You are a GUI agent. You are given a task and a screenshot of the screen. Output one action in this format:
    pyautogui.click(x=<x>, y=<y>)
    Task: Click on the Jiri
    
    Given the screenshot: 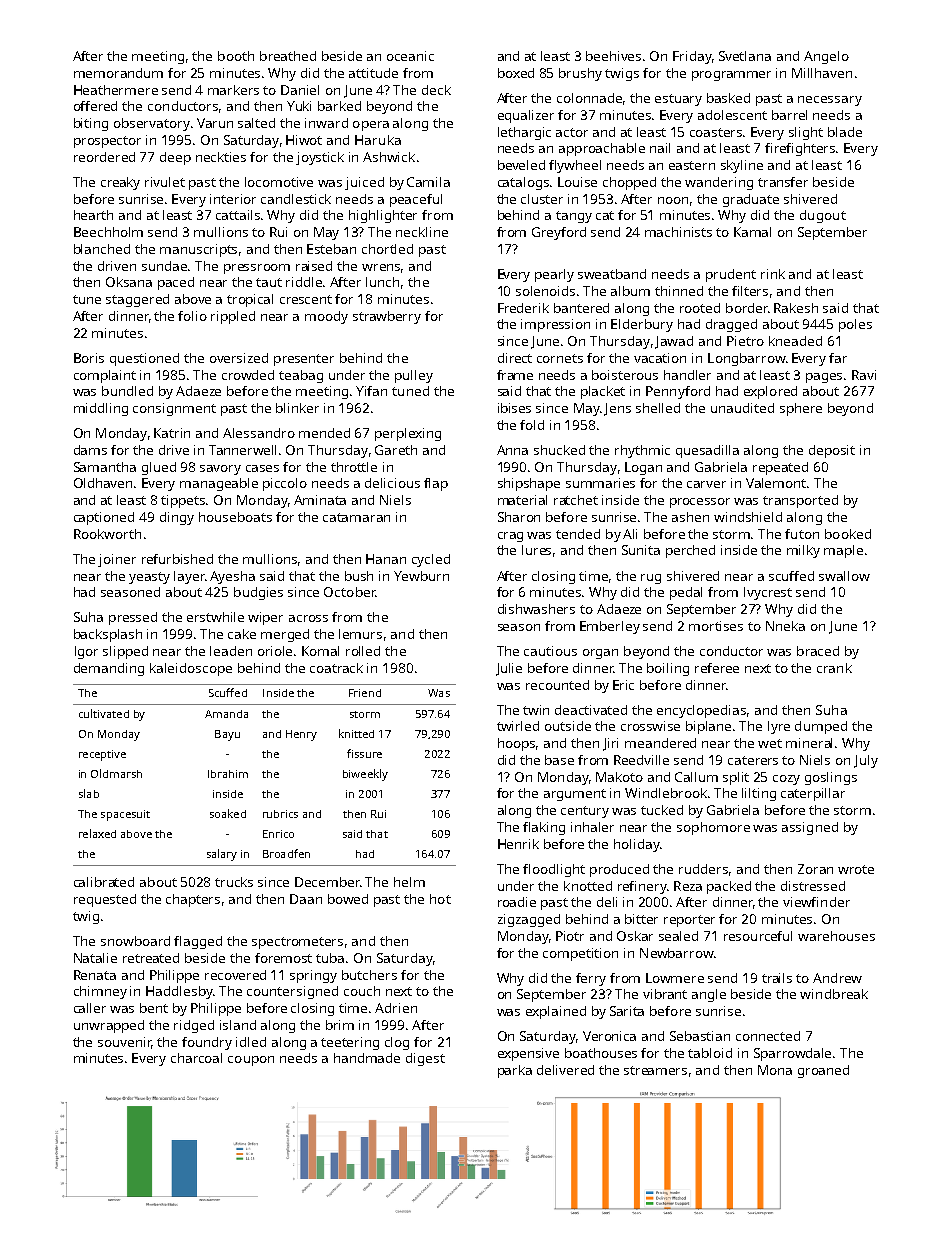 What is the action you would take?
    pyautogui.click(x=610, y=744)
